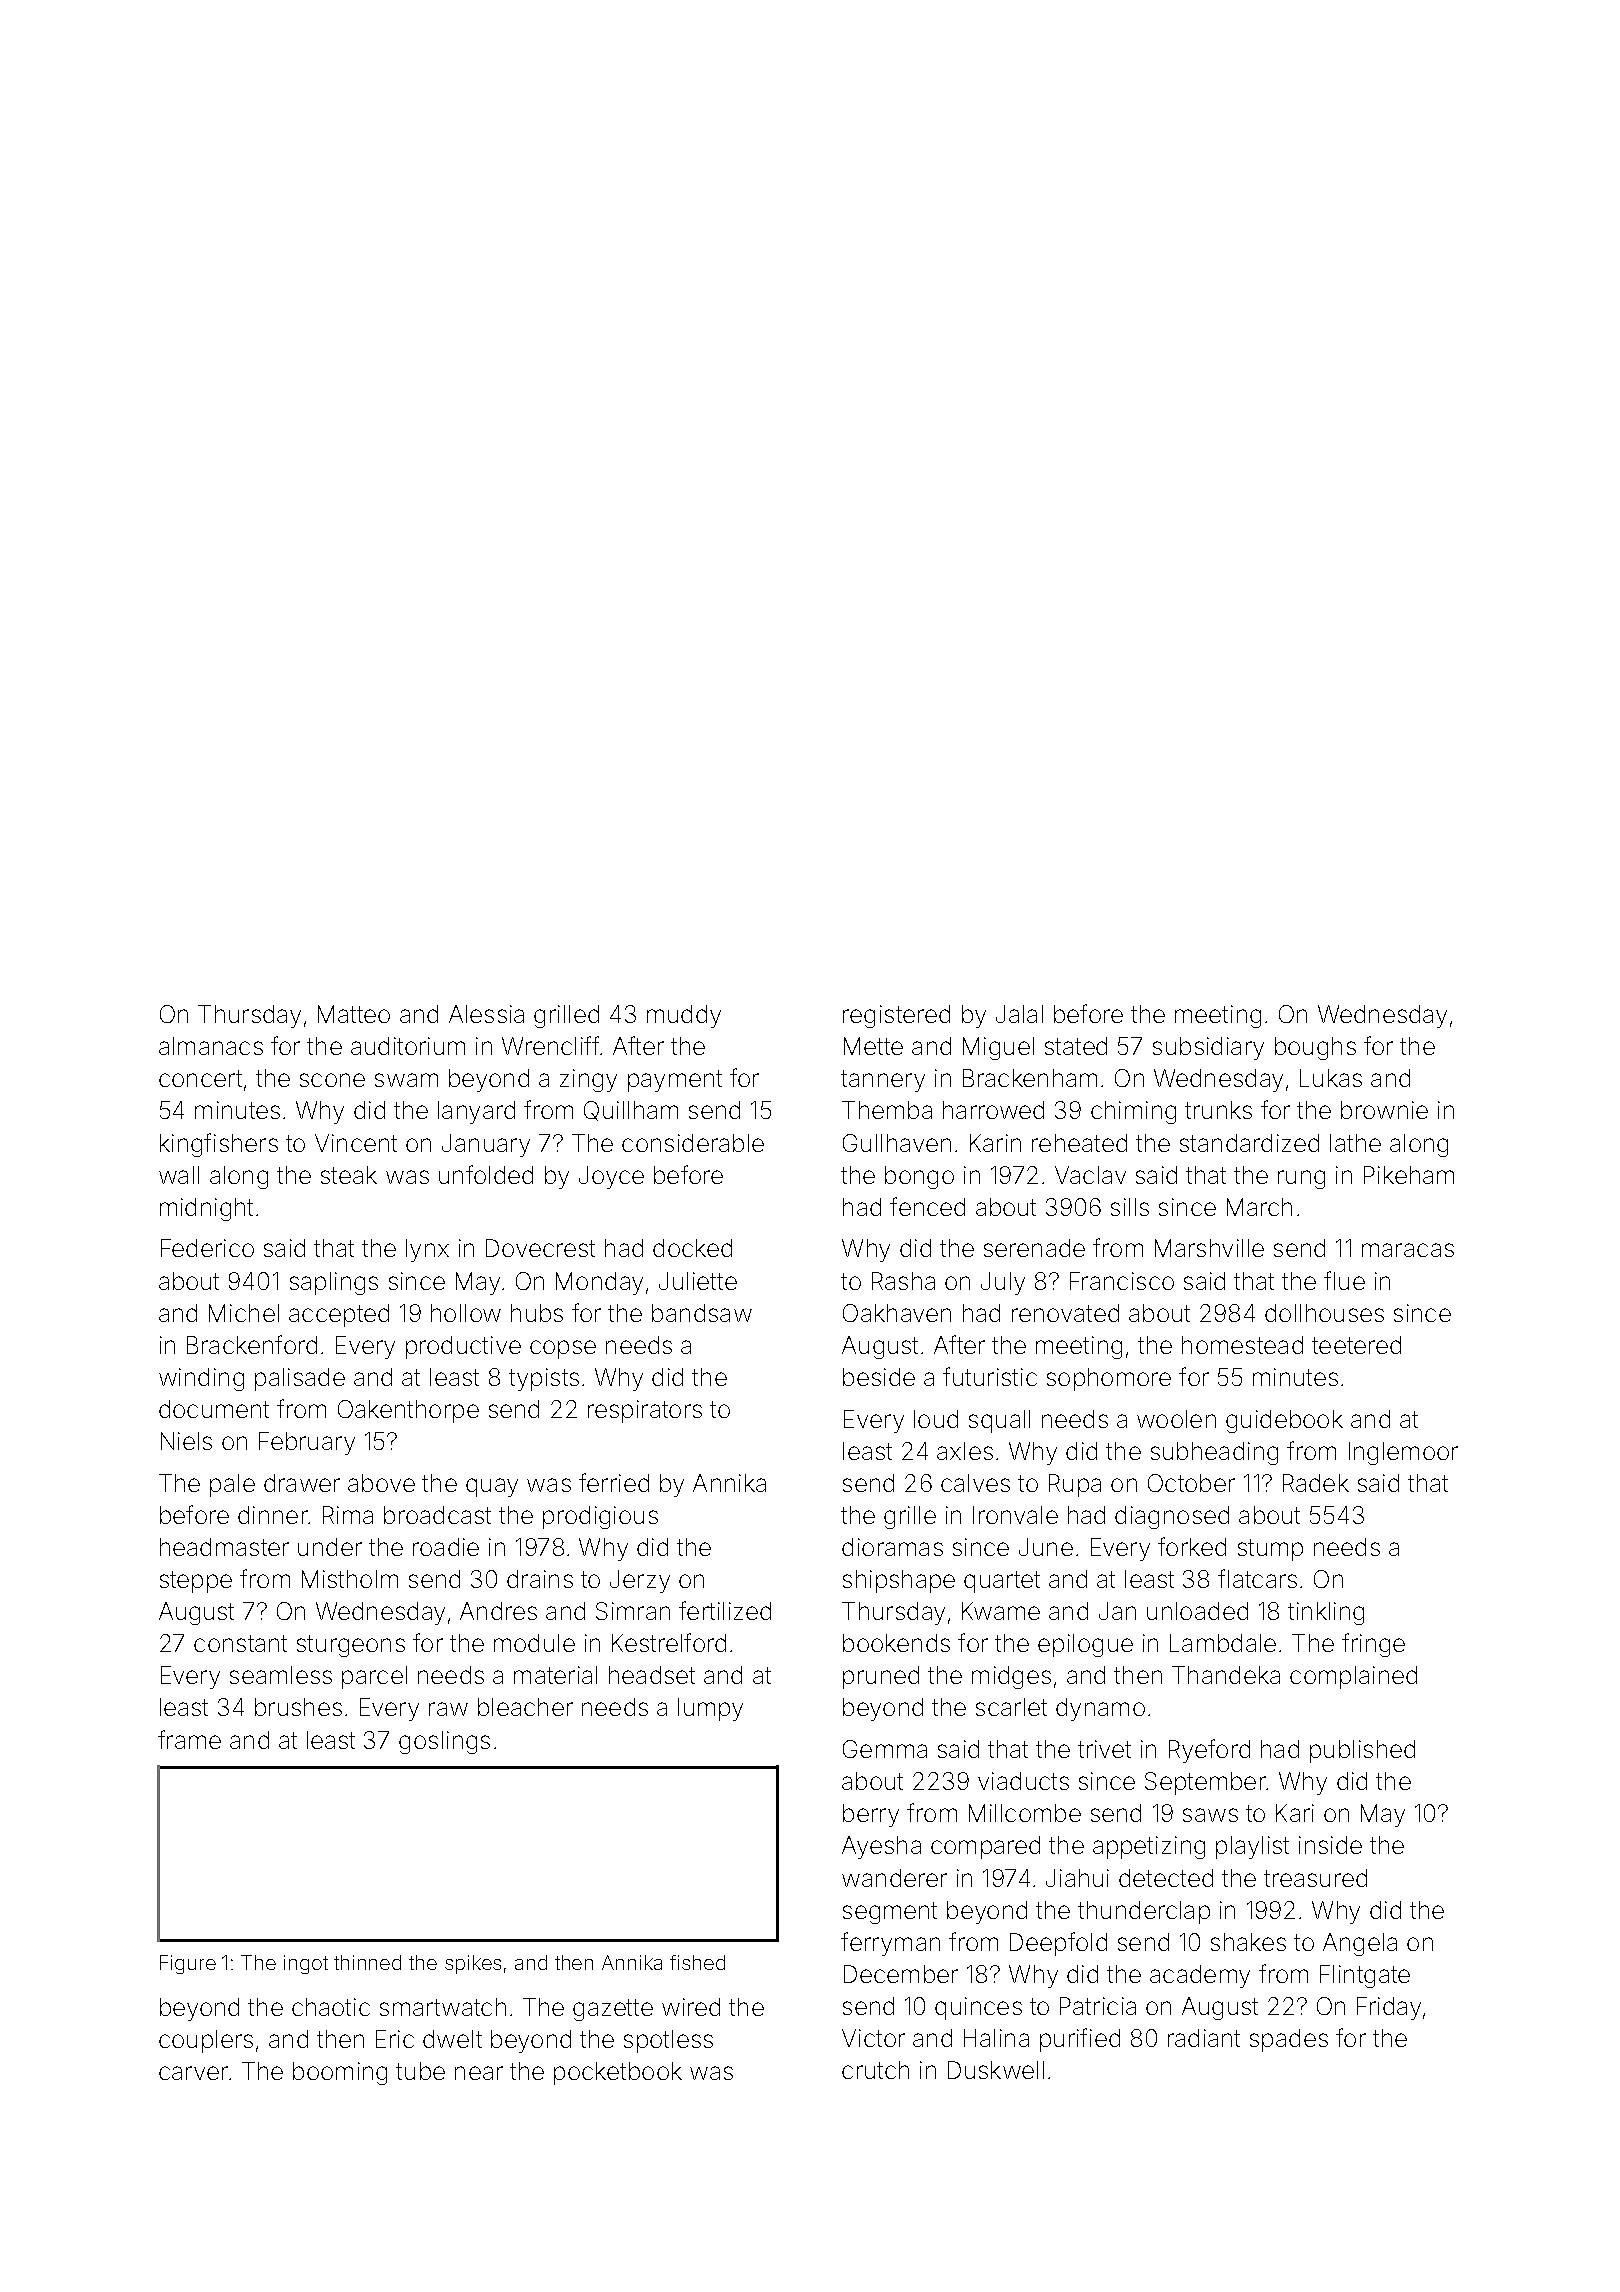 The width and height of the image is (1620, 2292). I want to click on parcel, so click(374, 1677).
